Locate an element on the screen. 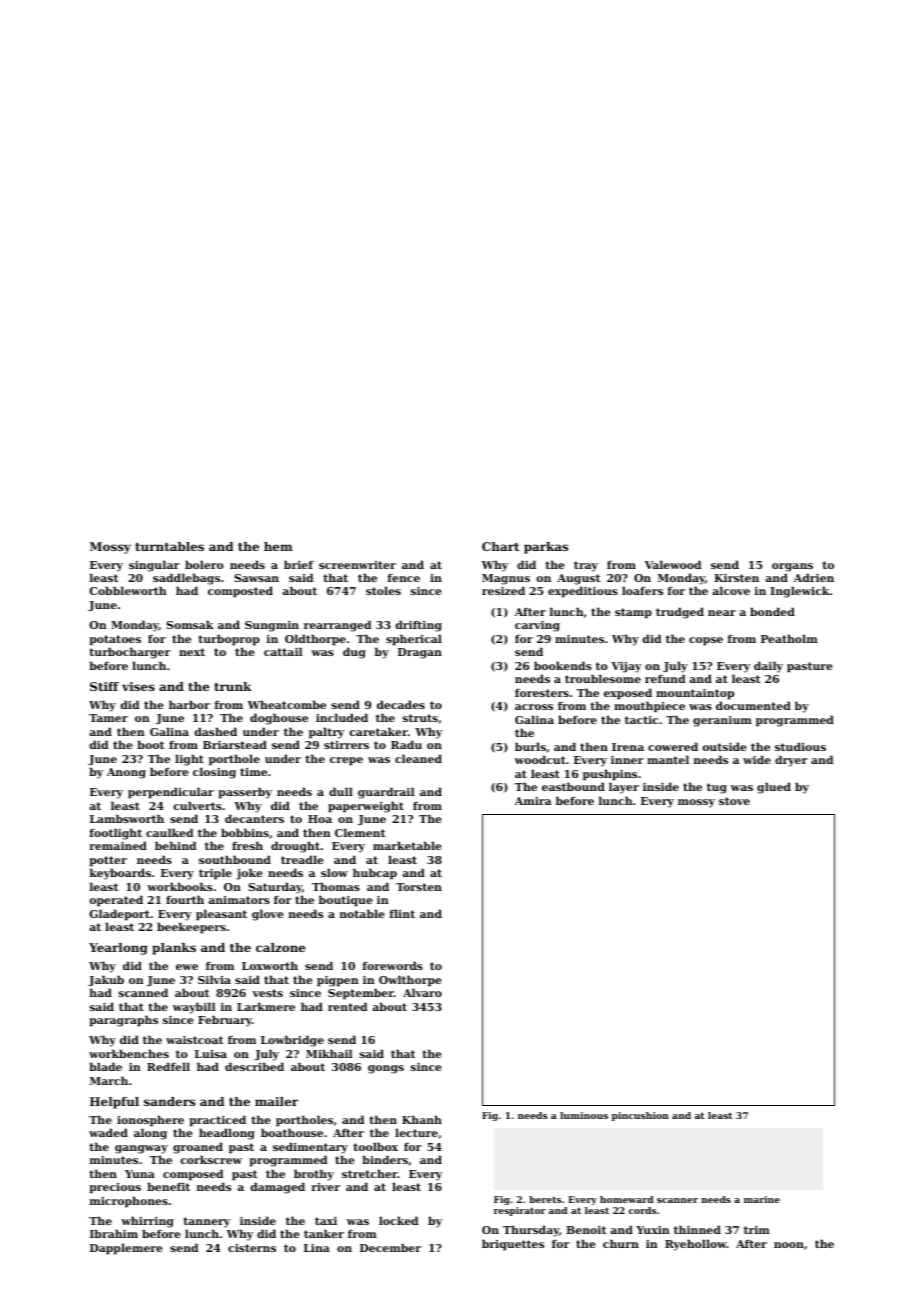 This screenshot has width=924, height=1308. river is located at coordinates (325, 1187).
